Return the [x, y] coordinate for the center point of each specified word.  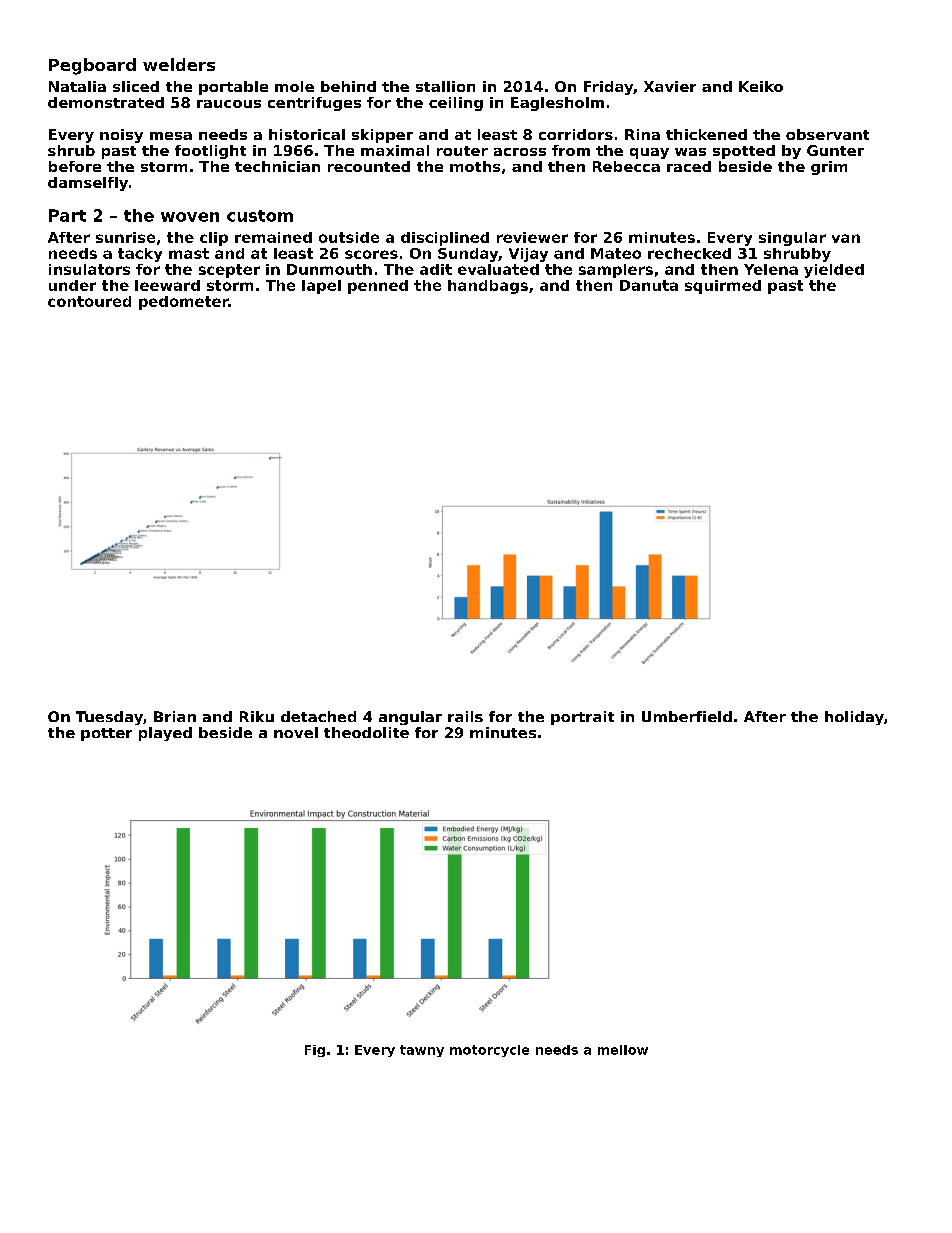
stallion [445, 86]
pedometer [183, 303]
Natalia [77, 86]
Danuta [649, 285]
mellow [623, 1050]
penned [378, 287]
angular [410, 718]
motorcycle [489, 1051]
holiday [854, 718]
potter [106, 734]
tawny [422, 1051]
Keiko [761, 86]
